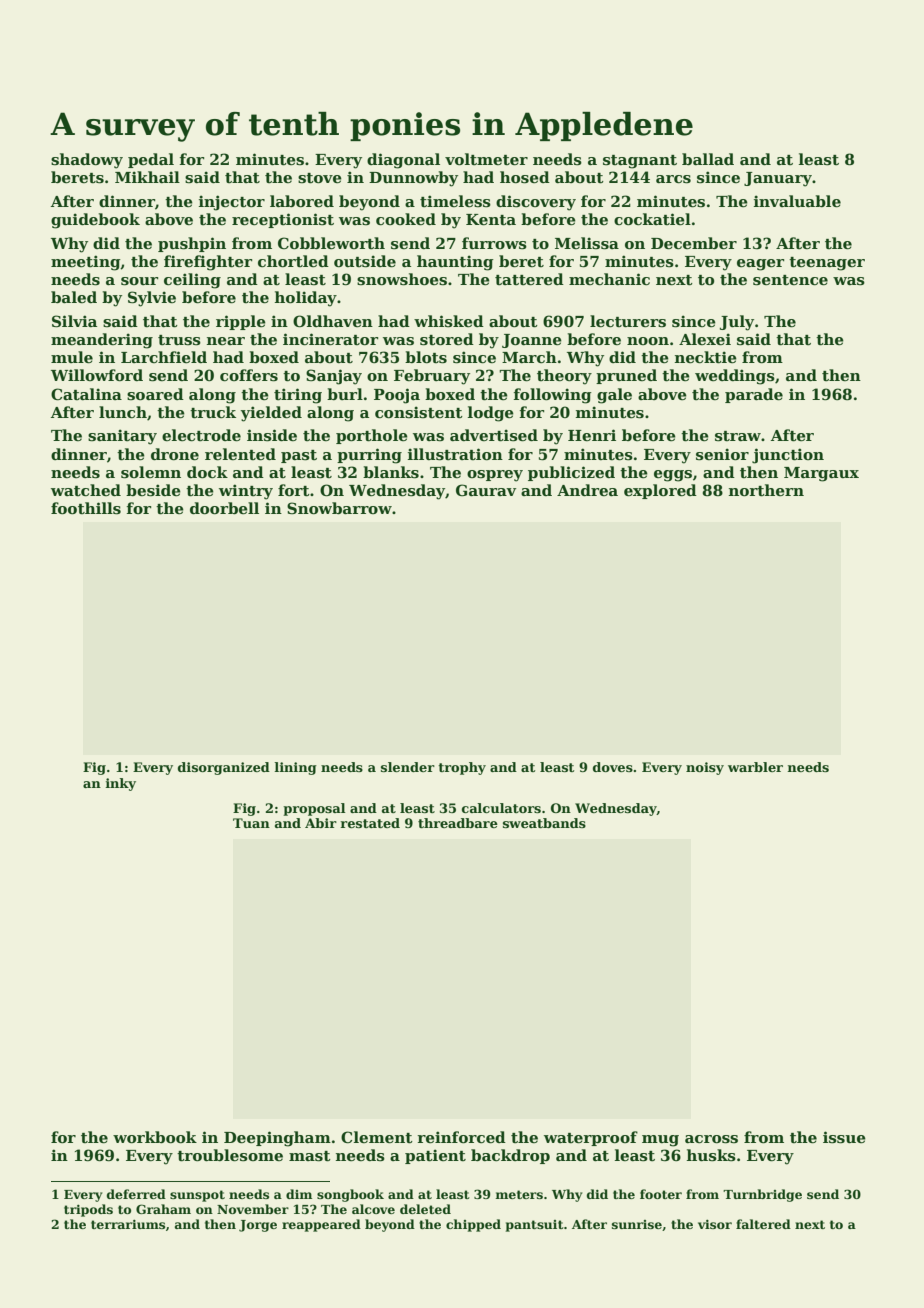 This document has width=924, height=1308. Describe the element at coordinates (155, 1137) in the document. I see `workbook` at that location.
